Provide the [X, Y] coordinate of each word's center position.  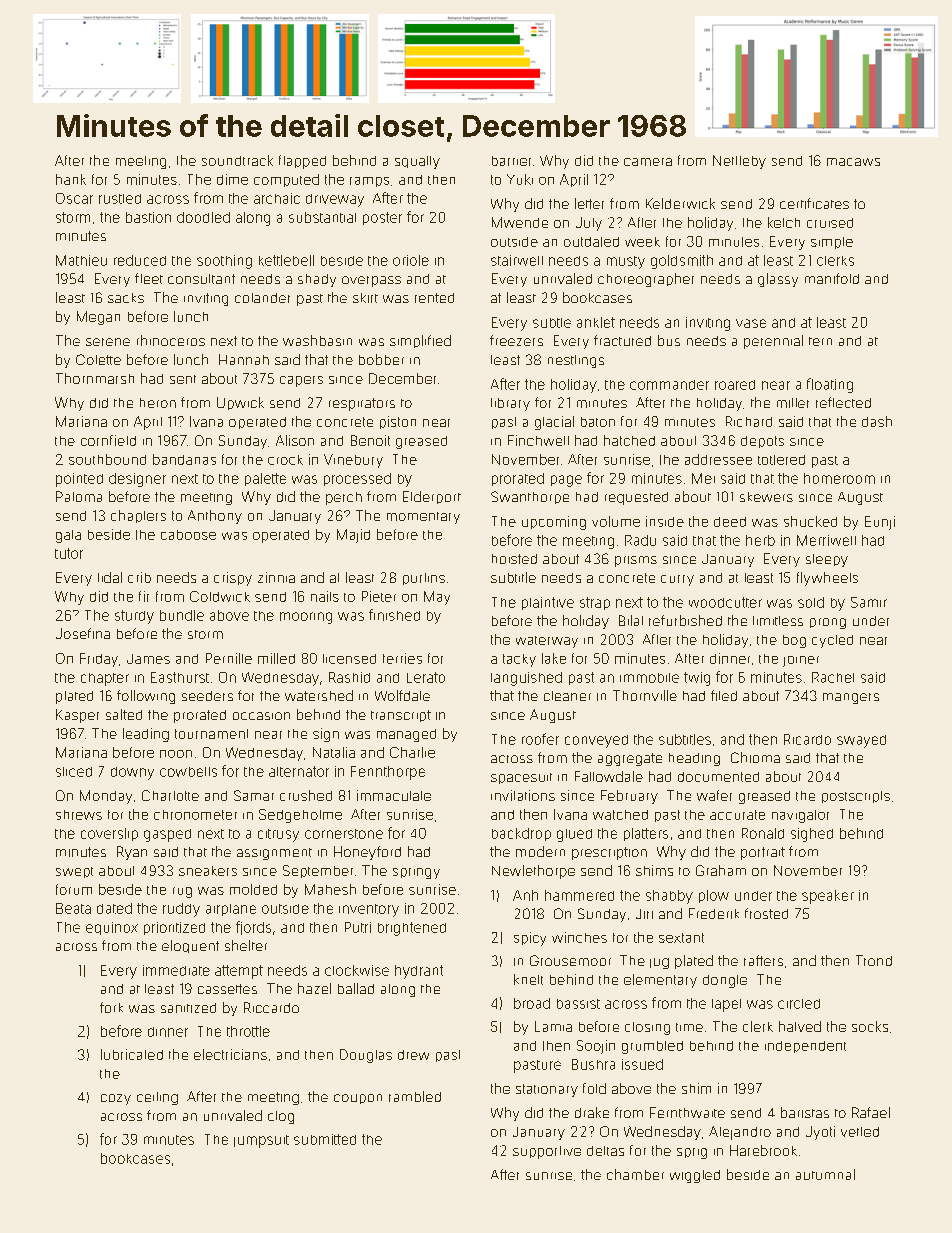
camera [648, 162]
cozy [116, 1099]
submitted [325, 1139]
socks [870, 1026]
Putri [358, 927]
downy [132, 773]
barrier [511, 161]
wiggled [695, 1176]
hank [71, 179]
